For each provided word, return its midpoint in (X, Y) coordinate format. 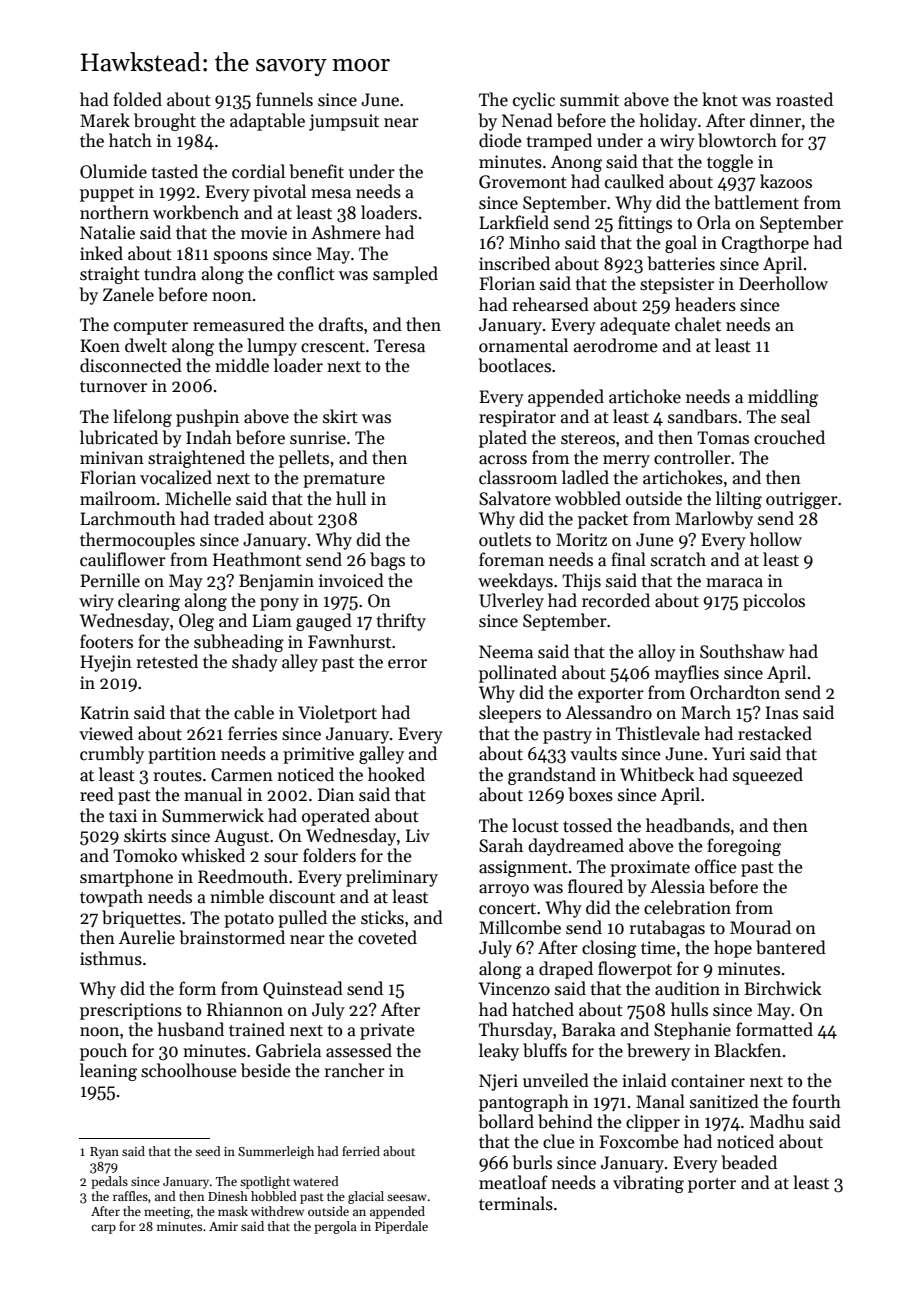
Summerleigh (276, 1152)
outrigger (802, 500)
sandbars (702, 416)
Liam (272, 621)
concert (507, 909)
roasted (804, 99)
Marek (105, 120)
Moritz (581, 540)
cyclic (534, 101)
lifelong (142, 418)
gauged (324, 622)
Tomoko (145, 855)
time (658, 948)
